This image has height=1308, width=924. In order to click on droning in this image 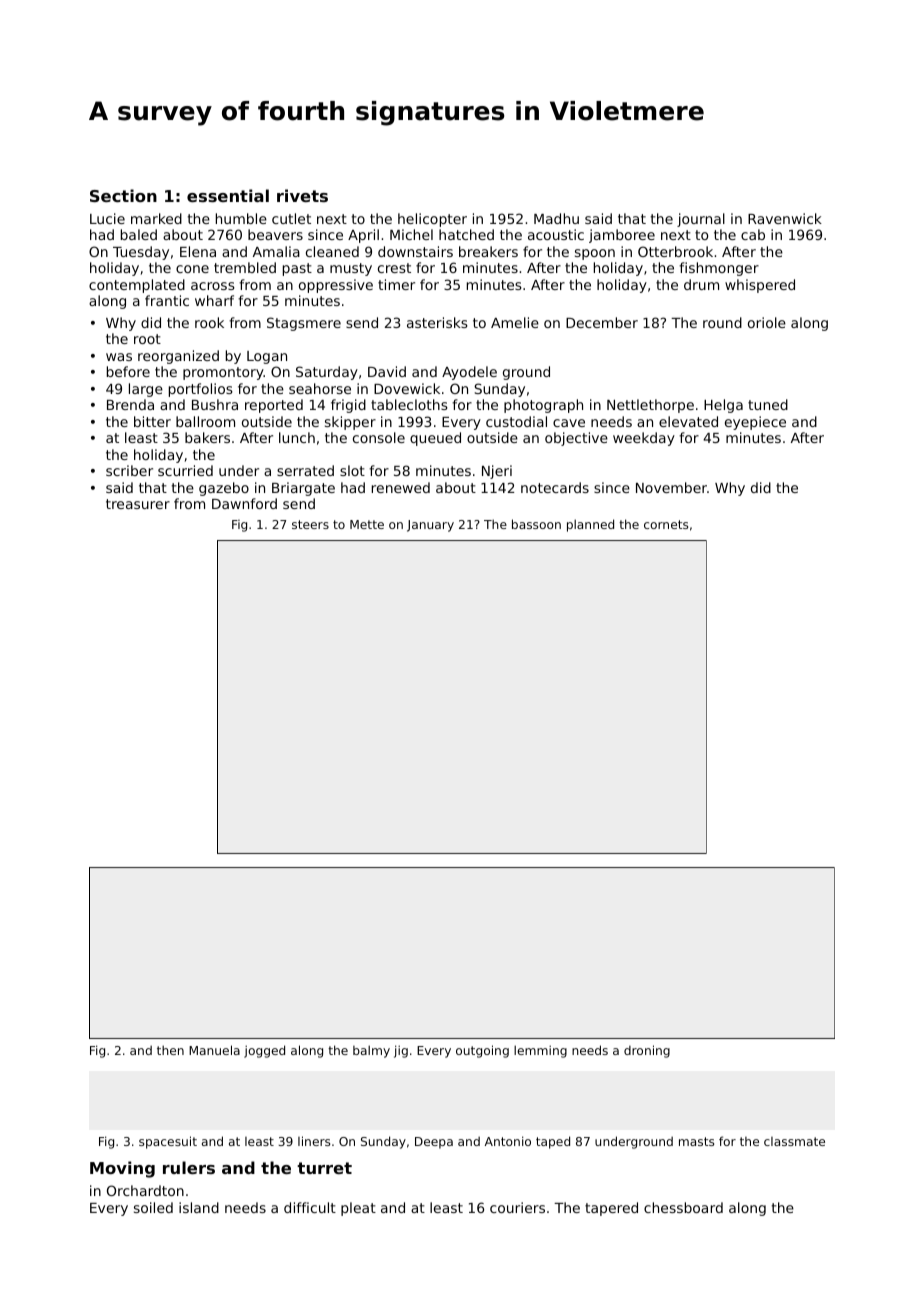, I will do `click(647, 1051)`.
